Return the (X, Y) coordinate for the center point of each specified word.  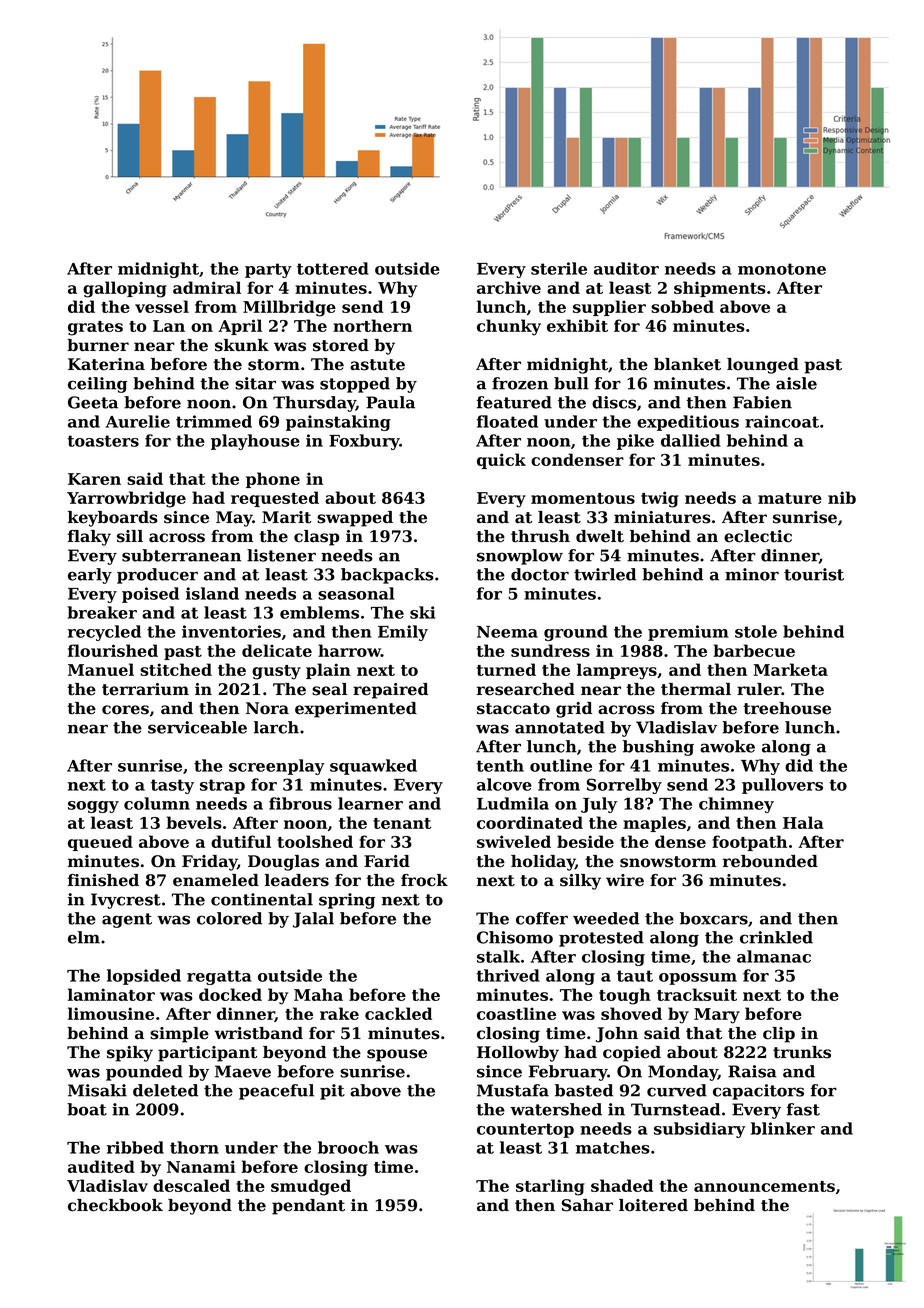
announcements (764, 1186)
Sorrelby (624, 786)
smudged (311, 1187)
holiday (543, 863)
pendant (308, 1207)
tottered (333, 268)
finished (103, 880)
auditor (626, 268)
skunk (242, 345)
